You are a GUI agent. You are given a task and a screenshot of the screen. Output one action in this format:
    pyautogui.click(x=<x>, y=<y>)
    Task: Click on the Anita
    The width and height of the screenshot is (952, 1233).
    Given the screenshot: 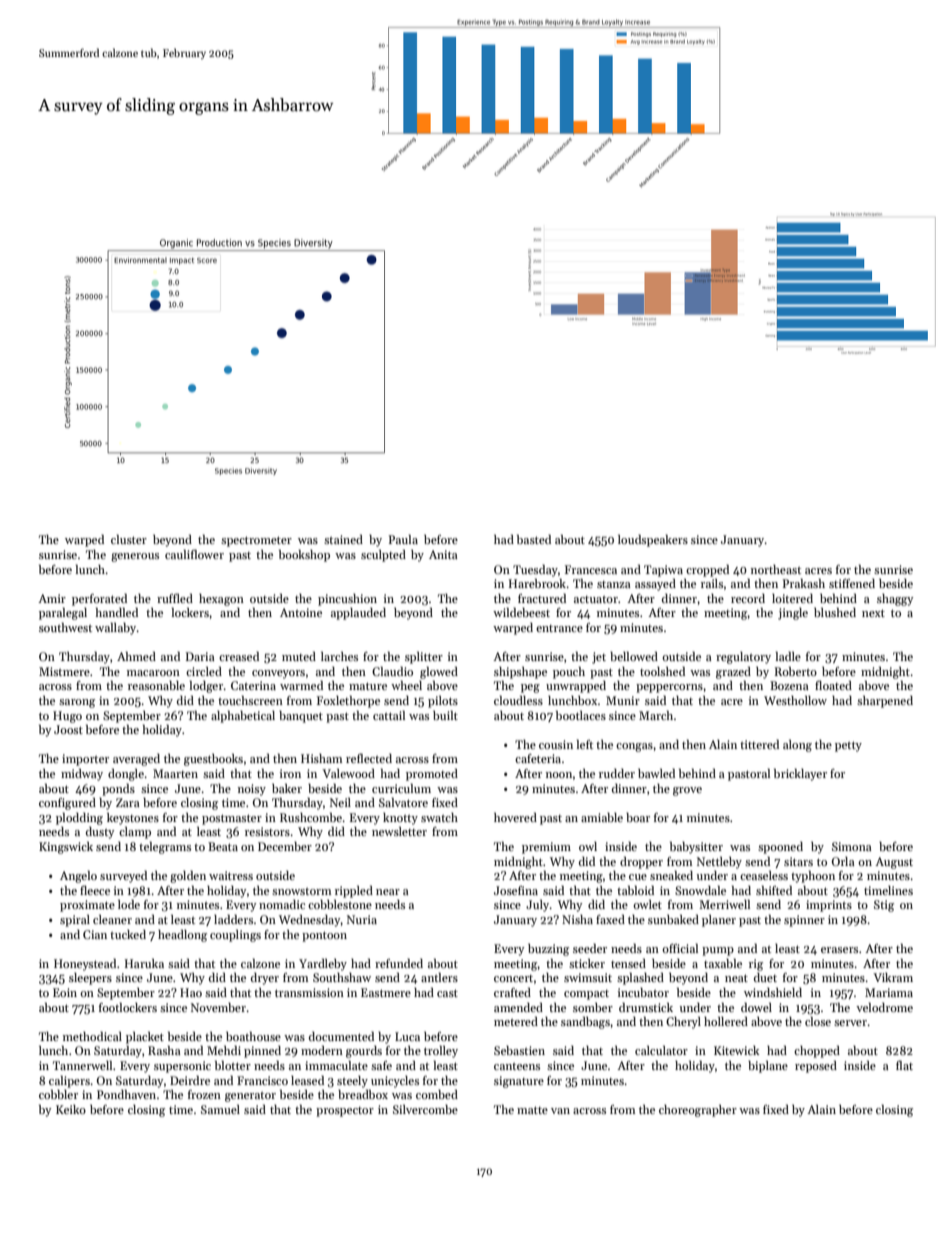 What is the action you would take?
    pyautogui.click(x=443, y=554)
